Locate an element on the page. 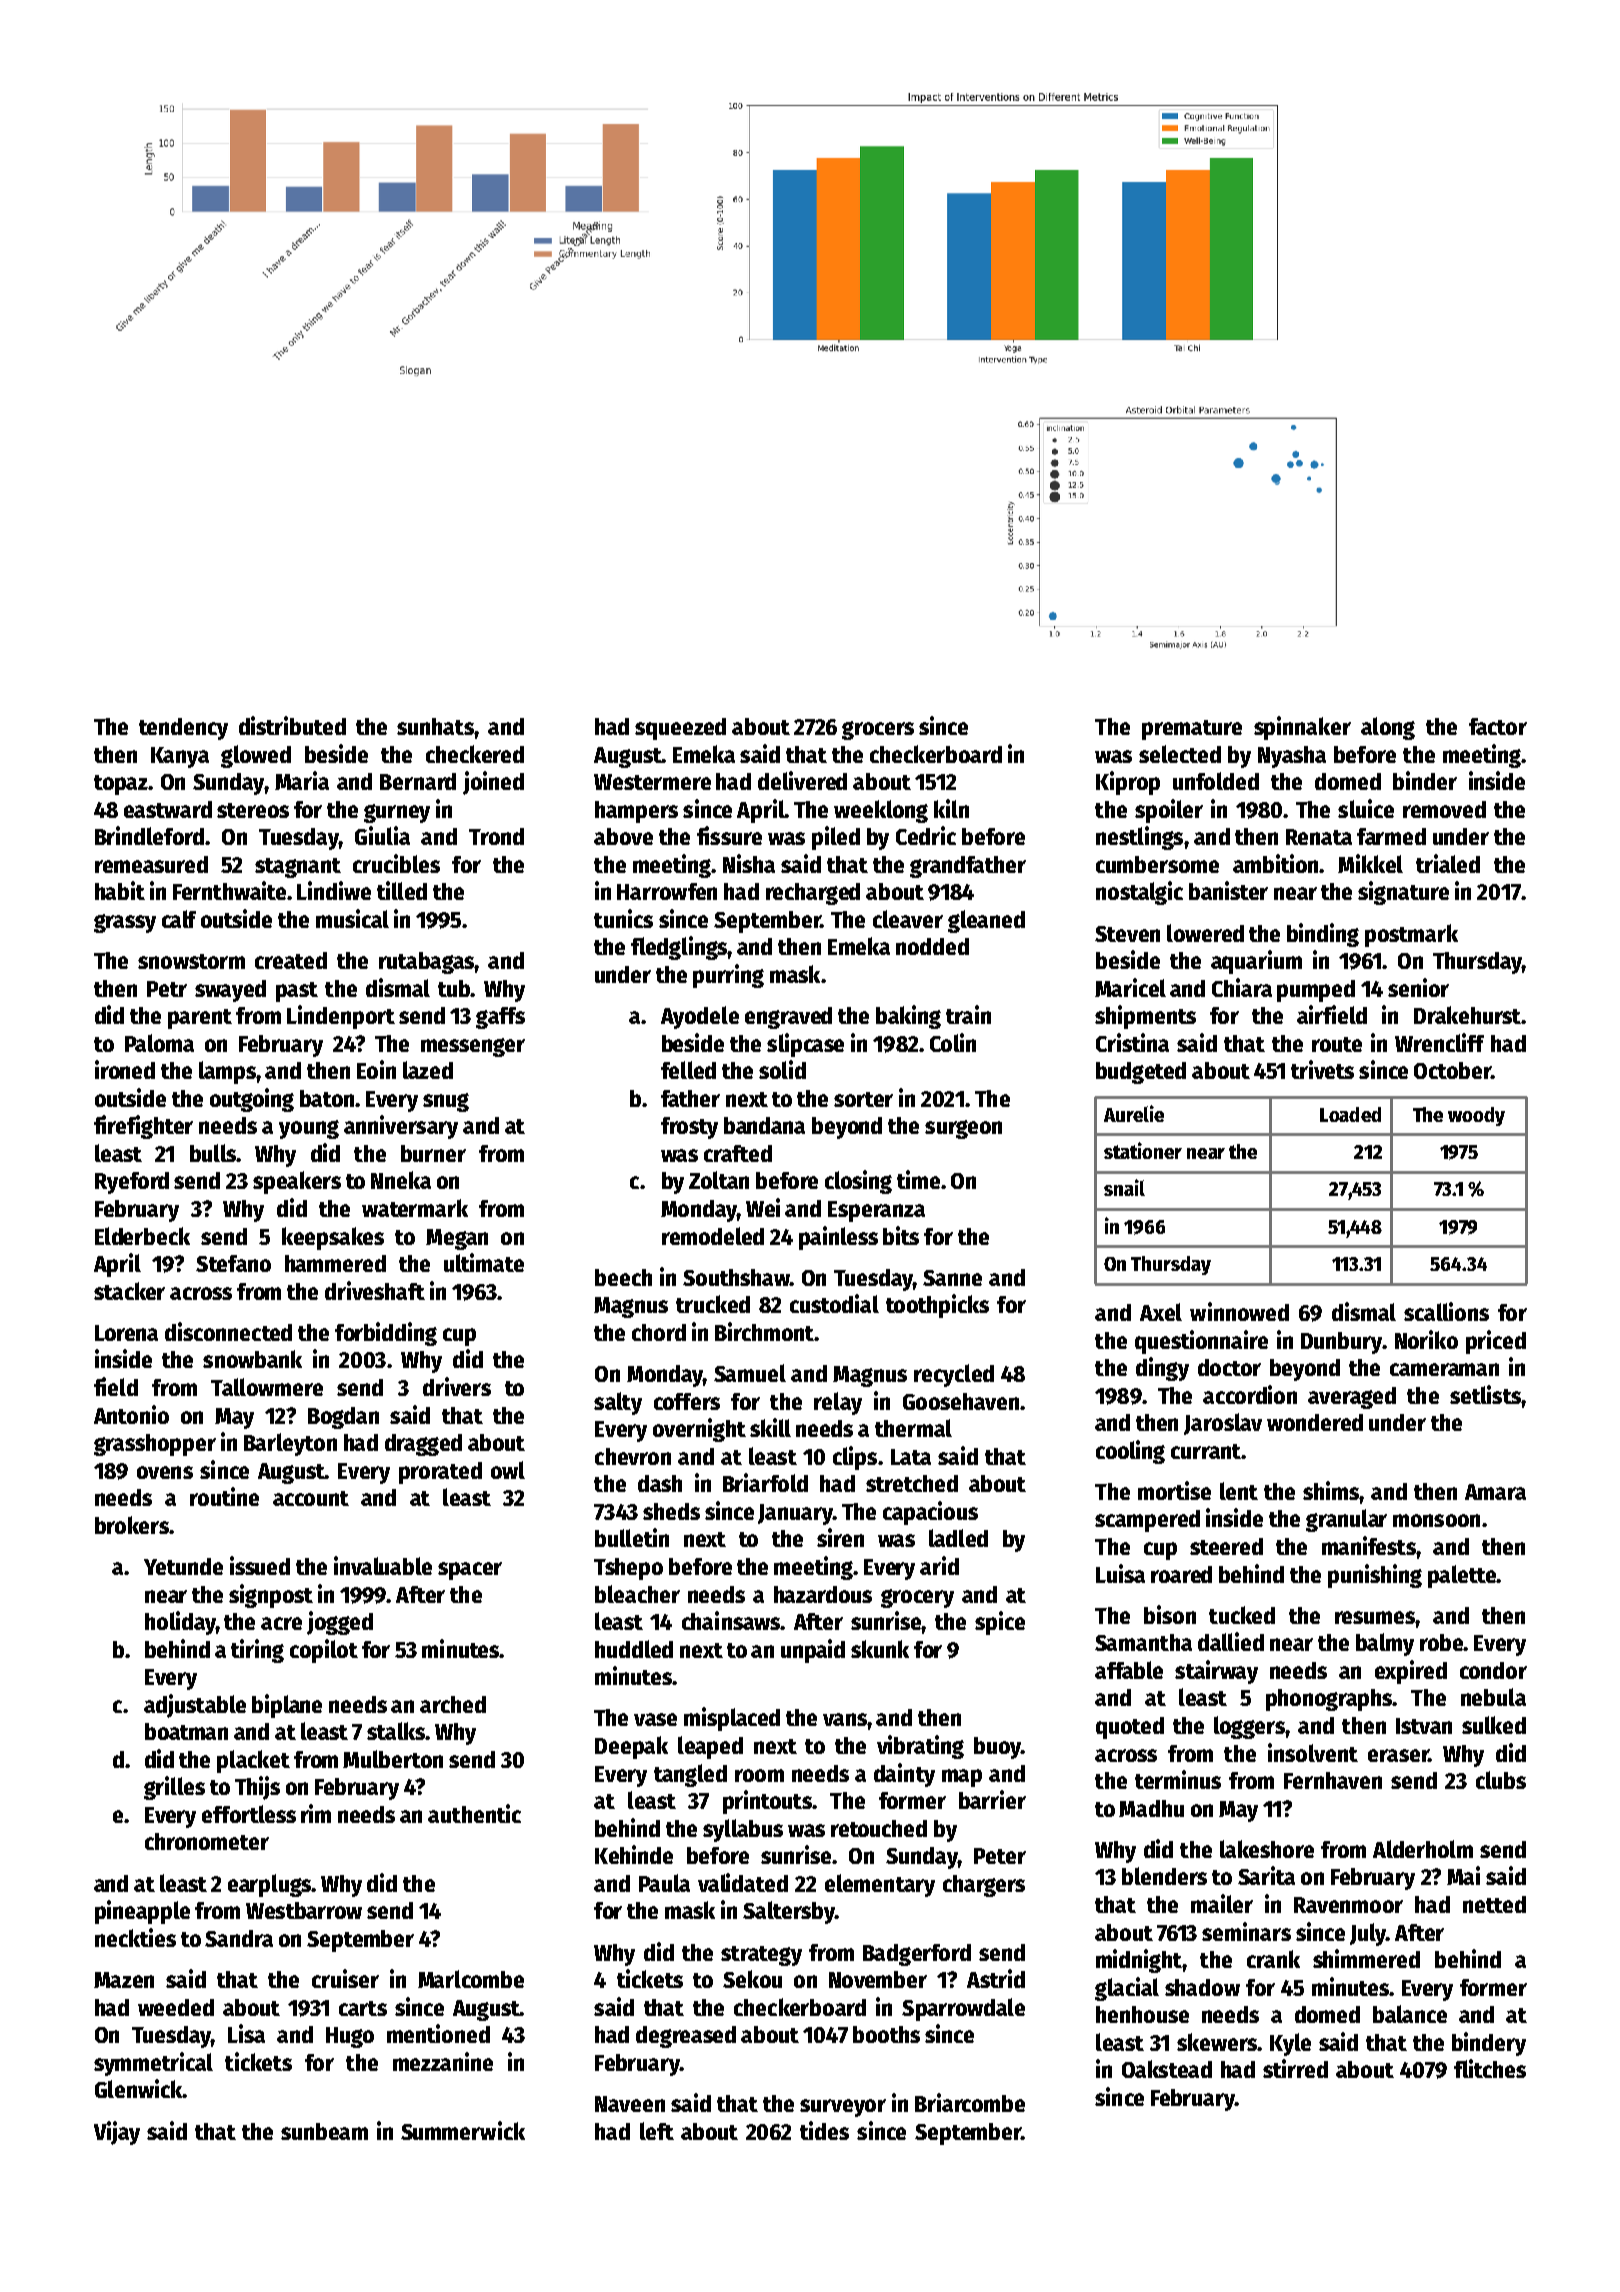 Image resolution: width=1620 pixels, height=2292 pixels. farmed is located at coordinates (1391, 836).
